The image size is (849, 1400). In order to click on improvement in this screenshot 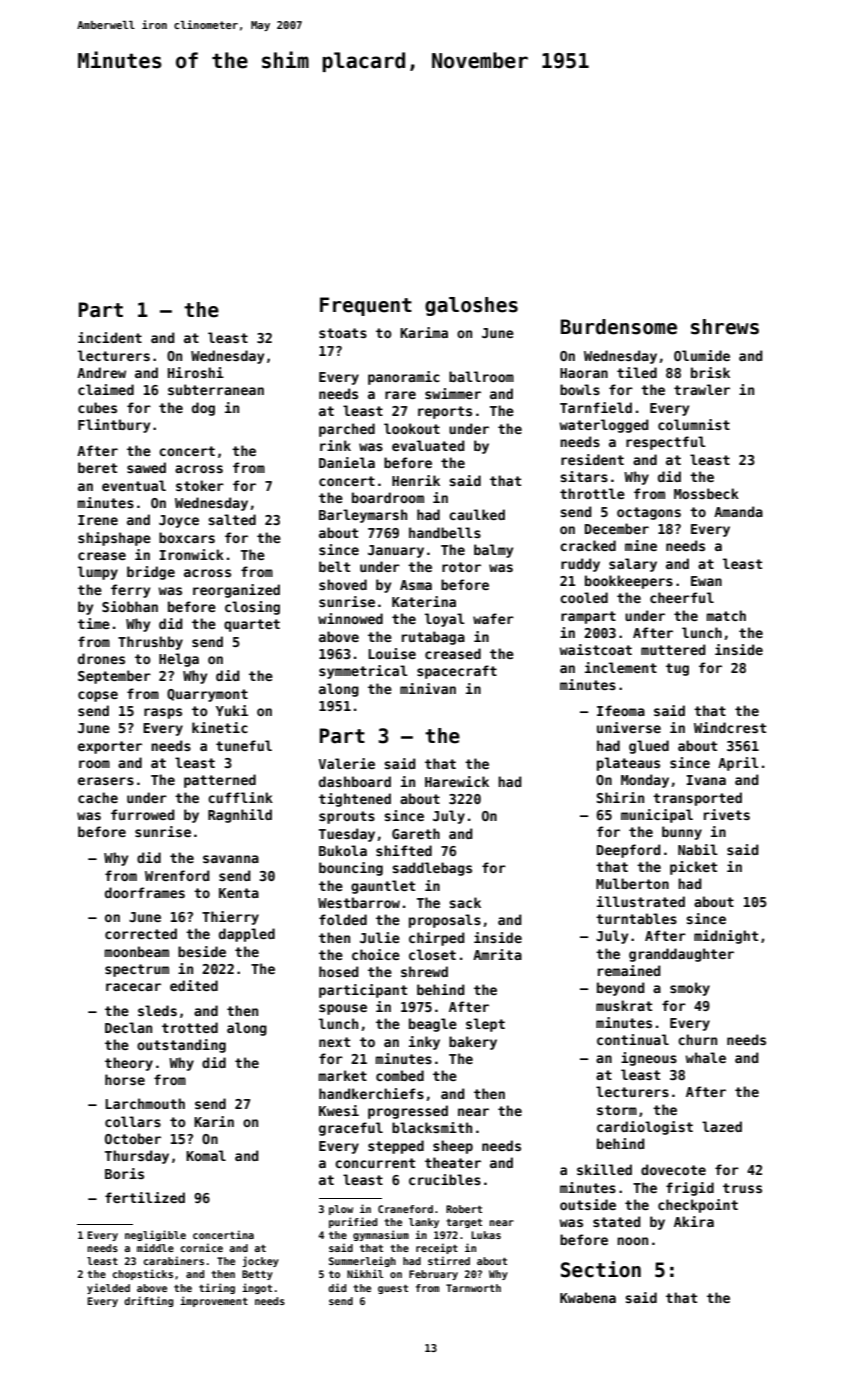, I will do `click(214, 1301)`.
